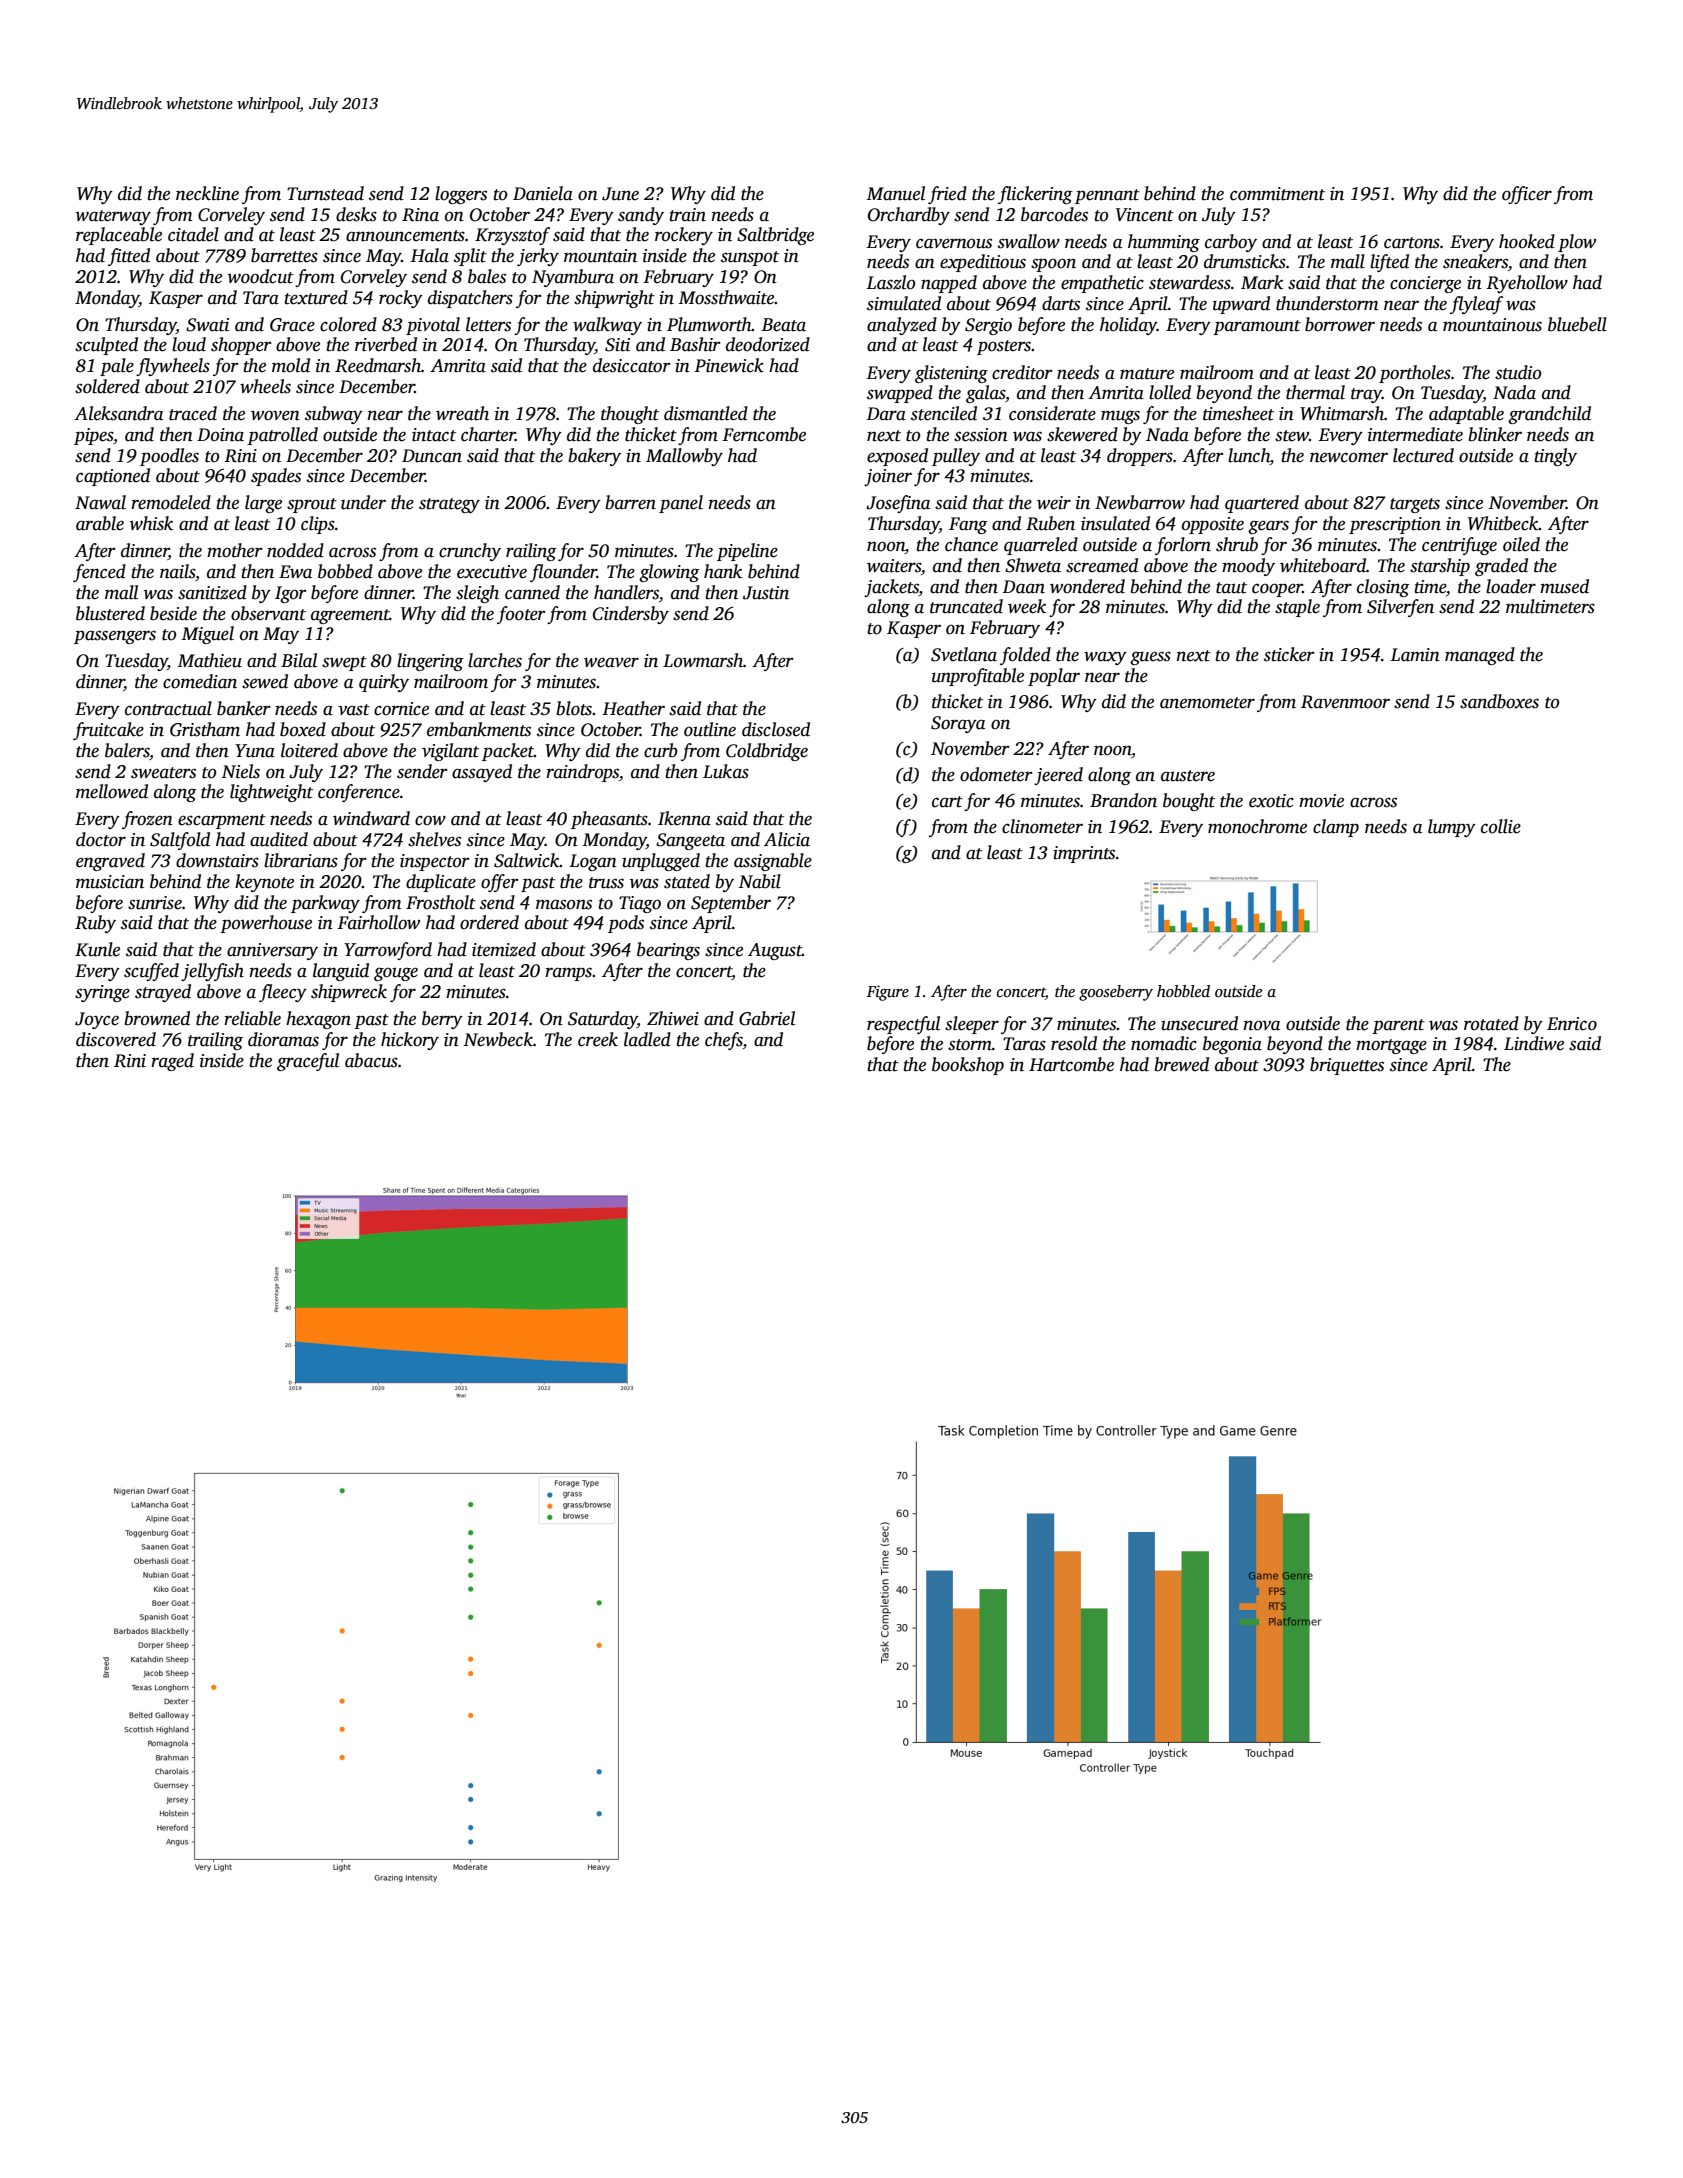  I want to click on engraved, so click(110, 862).
